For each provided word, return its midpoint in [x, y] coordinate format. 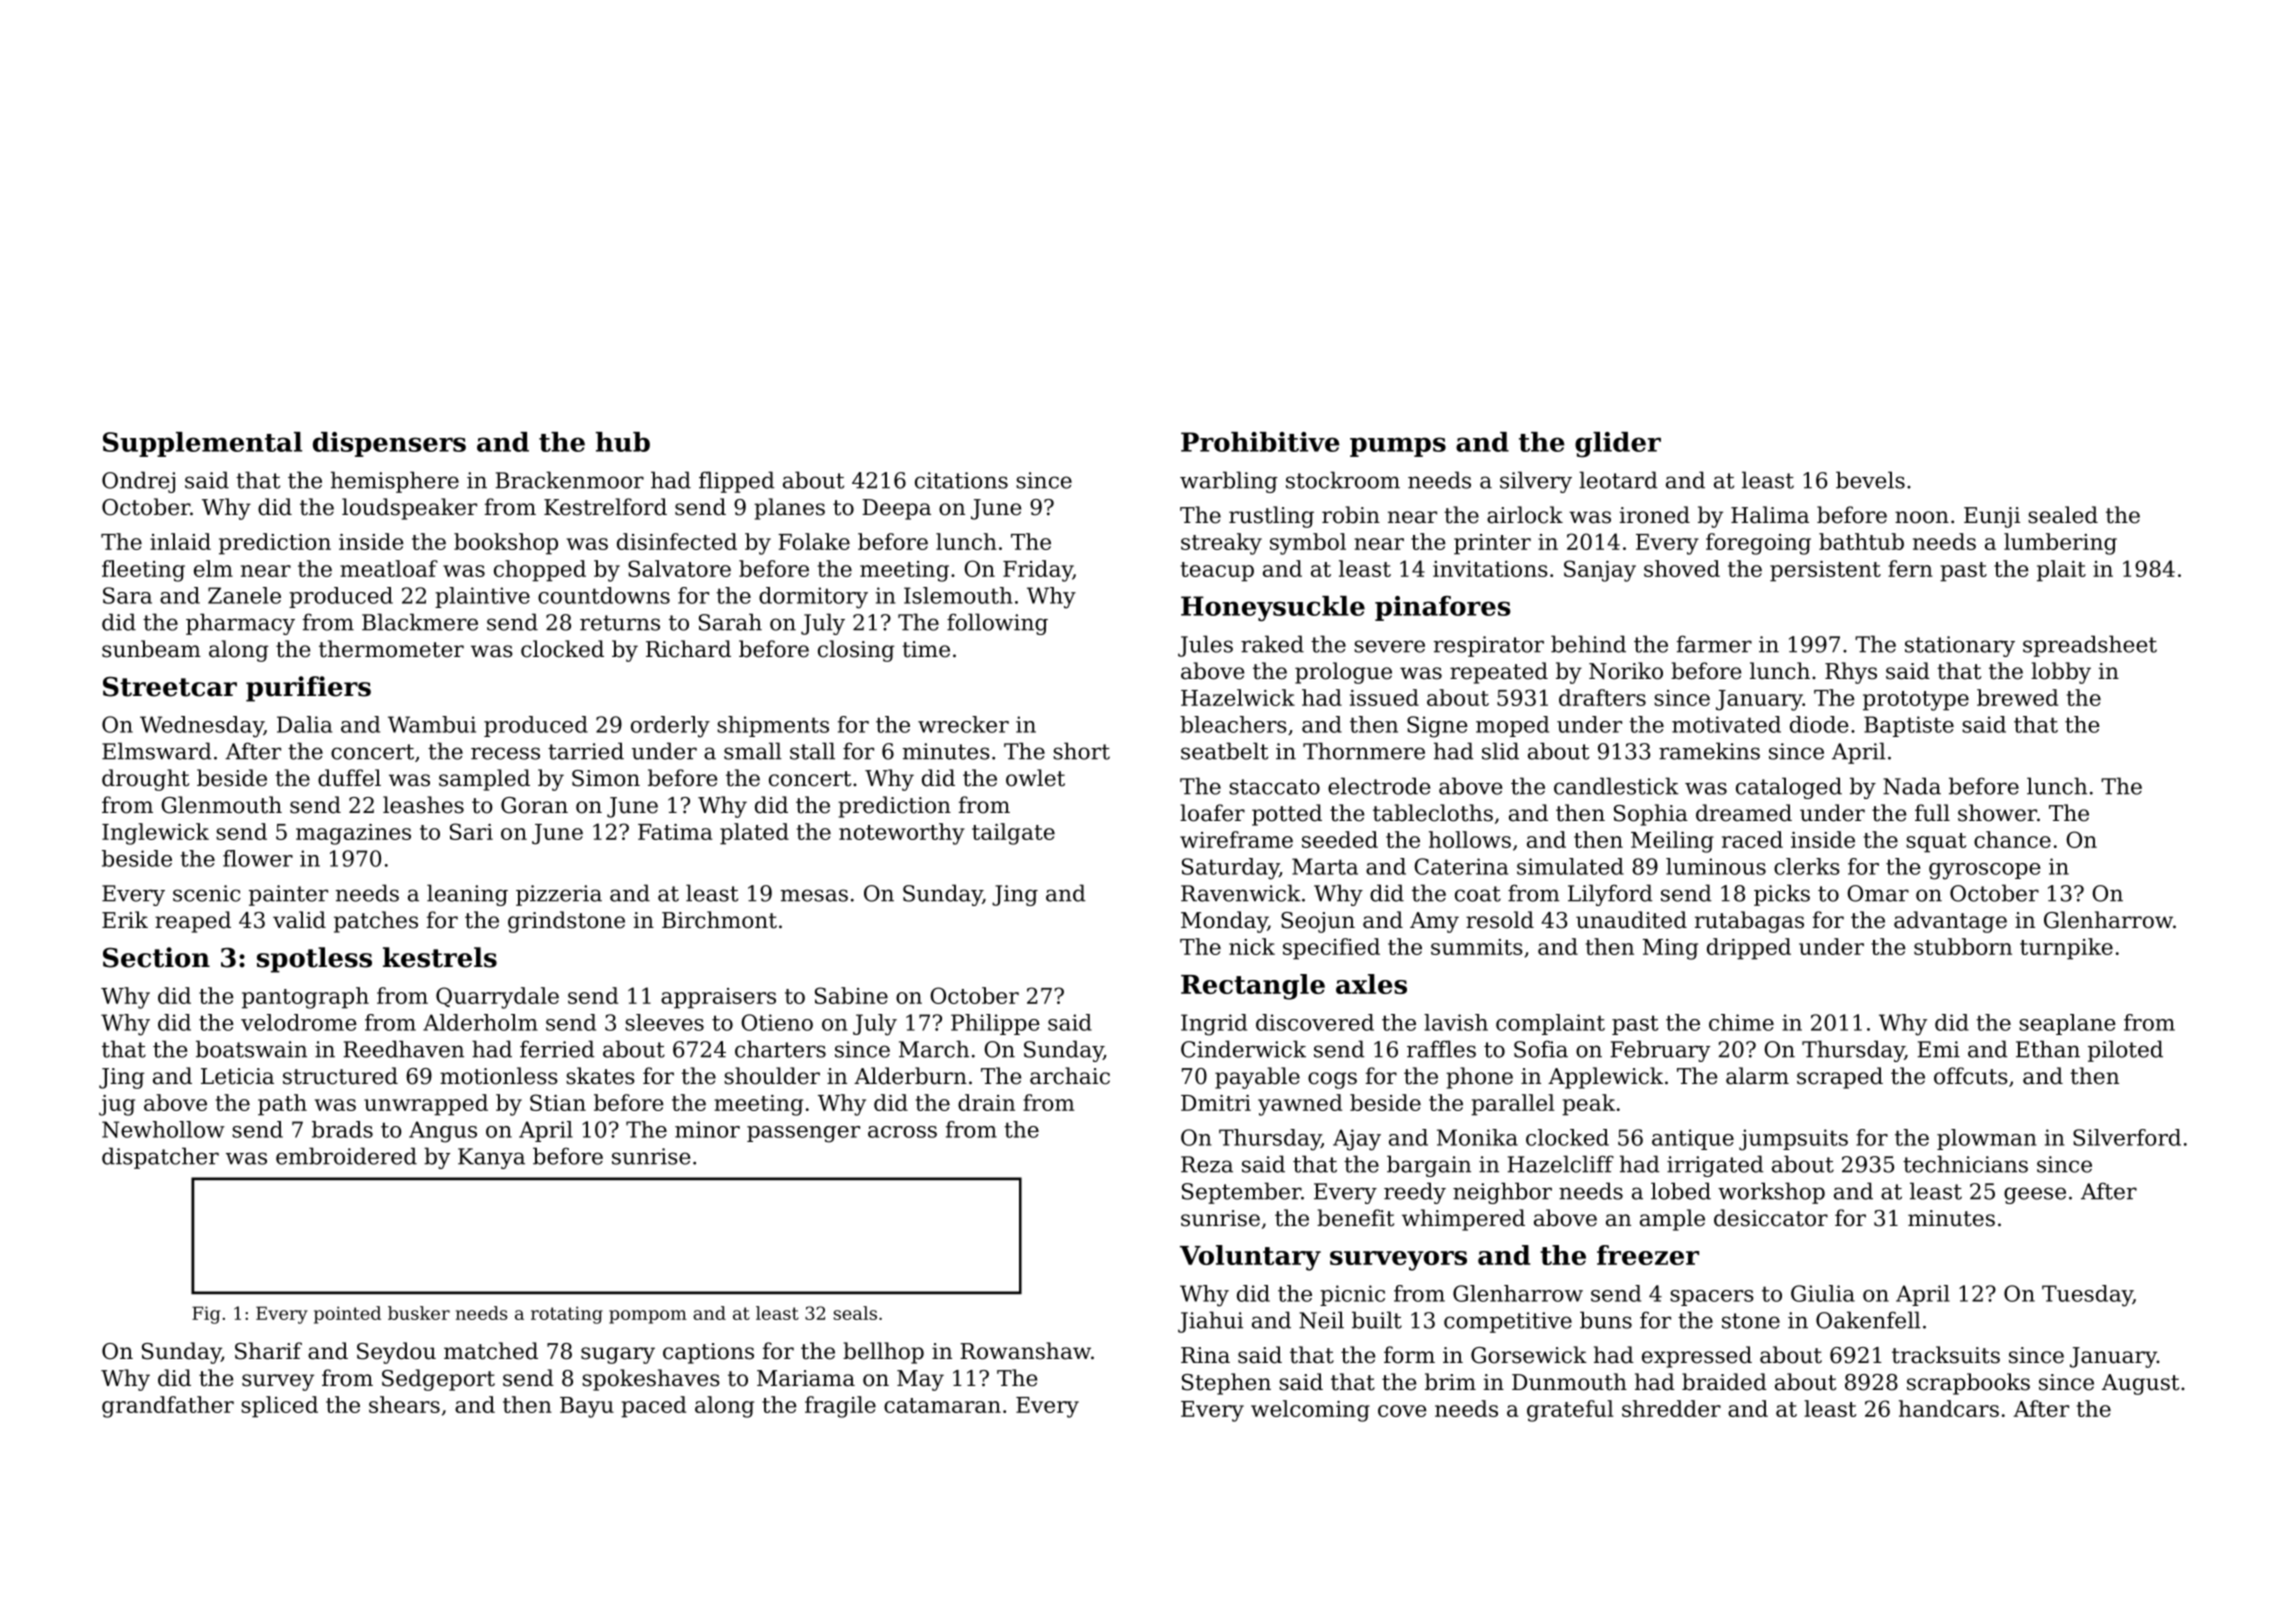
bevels [1870, 480]
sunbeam [151, 649]
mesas [814, 895]
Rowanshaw [1025, 1351]
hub [623, 442]
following [997, 624]
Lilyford [1610, 895]
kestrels [440, 957]
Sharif [268, 1351]
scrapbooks [1968, 1384]
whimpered [1463, 1220]
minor [707, 1129]
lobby [2061, 673]
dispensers [389, 444]
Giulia [1823, 1293]
